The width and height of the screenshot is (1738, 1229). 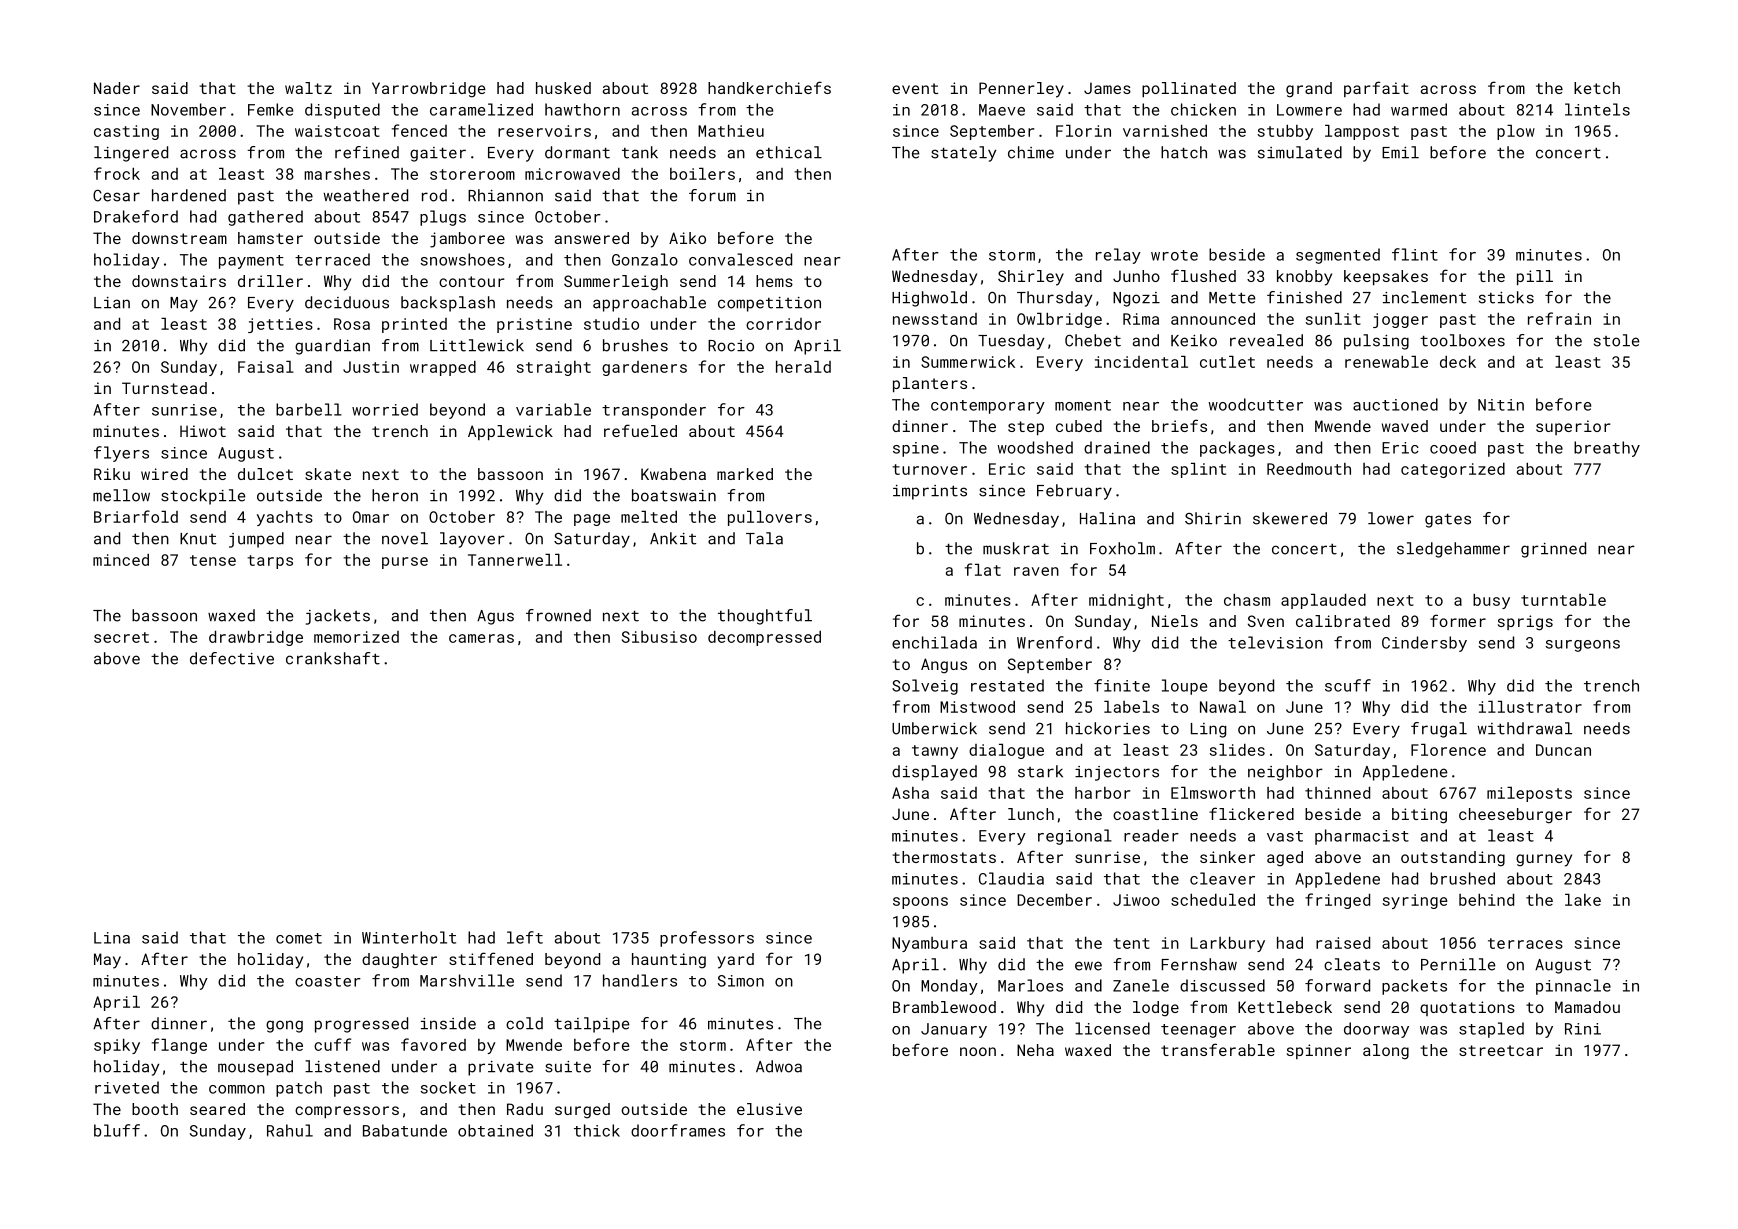 What do you see at coordinates (333, 658) in the screenshot?
I see `crankshaft` at bounding box center [333, 658].
